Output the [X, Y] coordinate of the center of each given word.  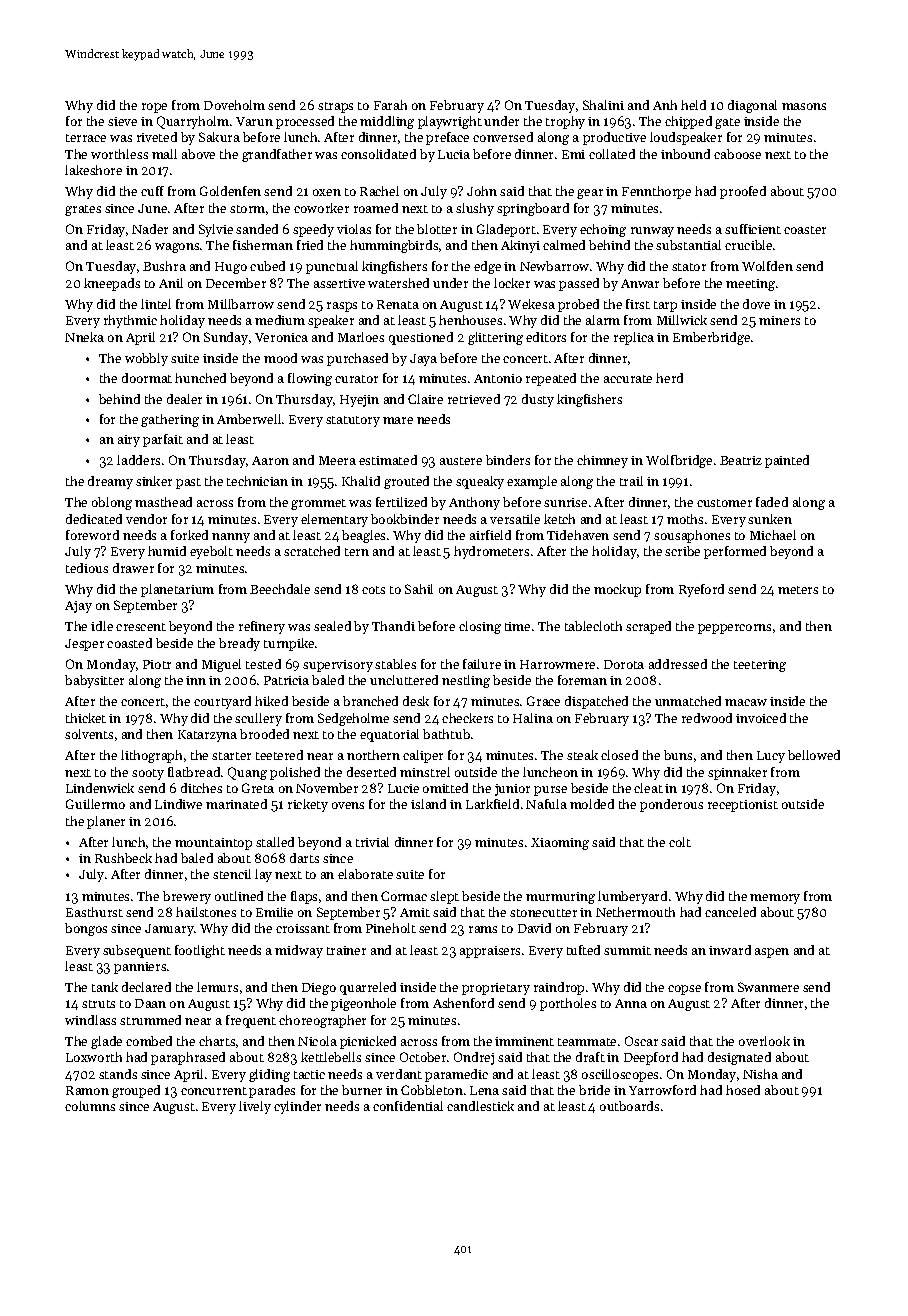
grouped [136, 1091]
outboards [629, 1106]
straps [335, 107]
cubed [267, 266]
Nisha [760, 1074]
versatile [515, 519]
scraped [648, 627]
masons [804, 106]
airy [129, 441]
